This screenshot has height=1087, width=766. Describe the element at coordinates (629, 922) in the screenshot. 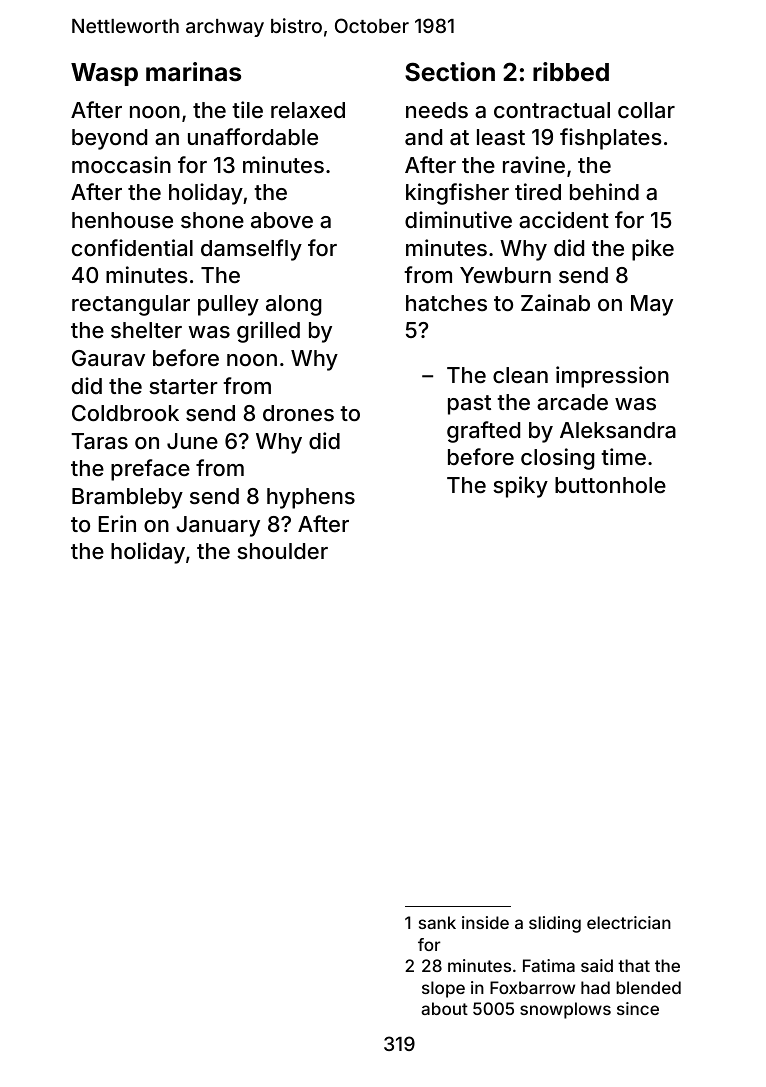

I see `electrician` at that location.
